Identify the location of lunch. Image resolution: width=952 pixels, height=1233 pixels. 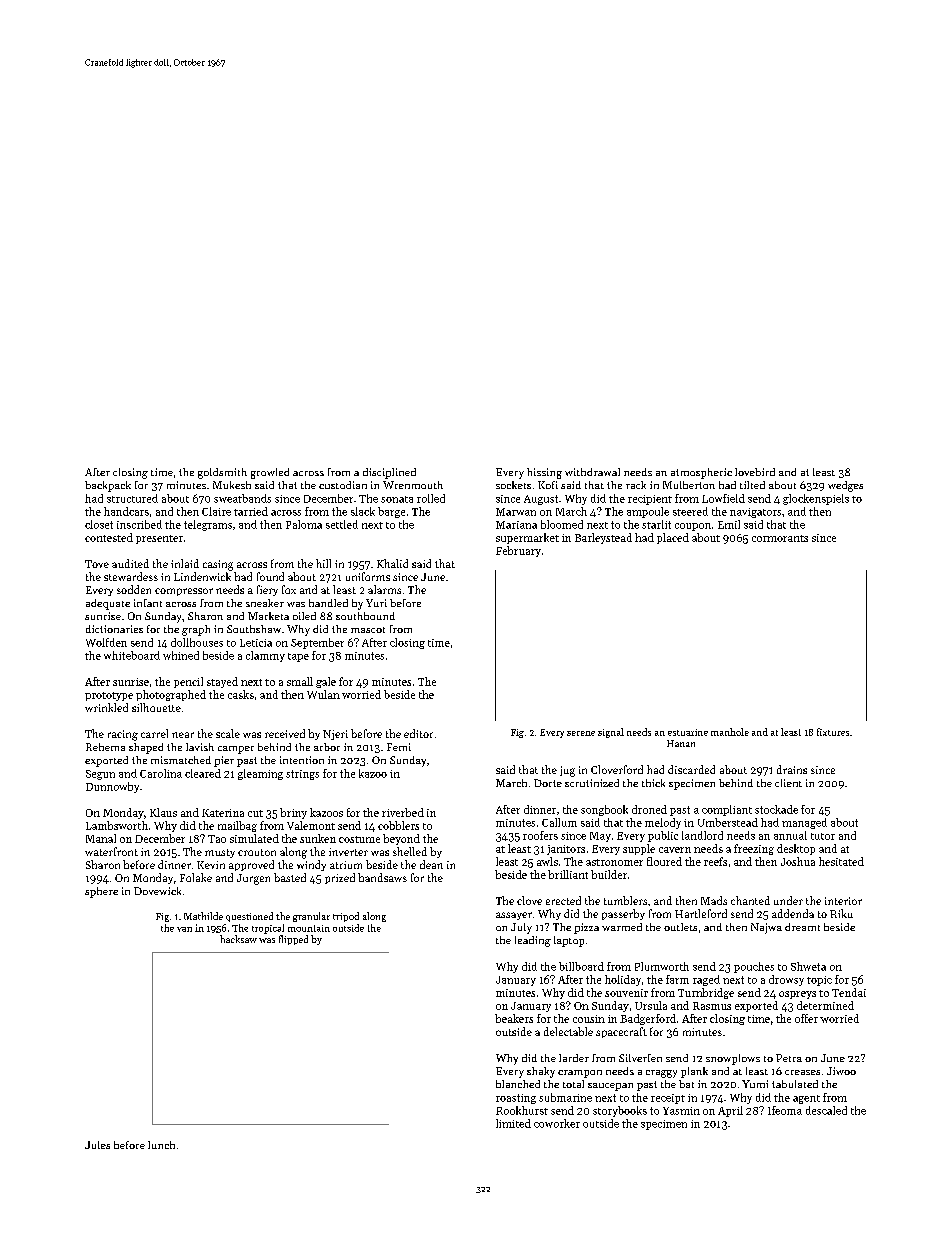
(161, 1145).
